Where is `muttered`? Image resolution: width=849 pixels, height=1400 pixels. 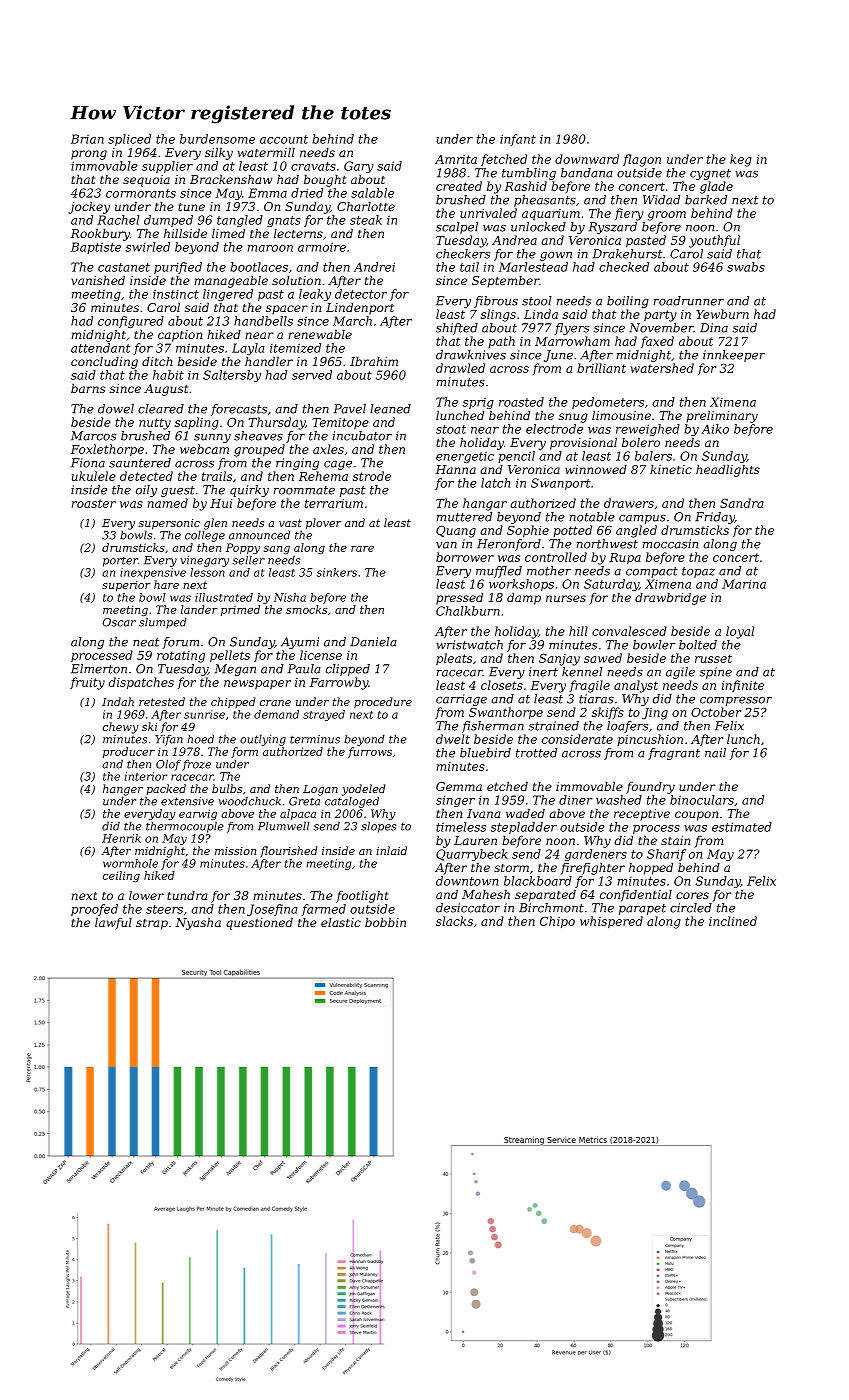
muttered is located at coordinates (464, 517).
